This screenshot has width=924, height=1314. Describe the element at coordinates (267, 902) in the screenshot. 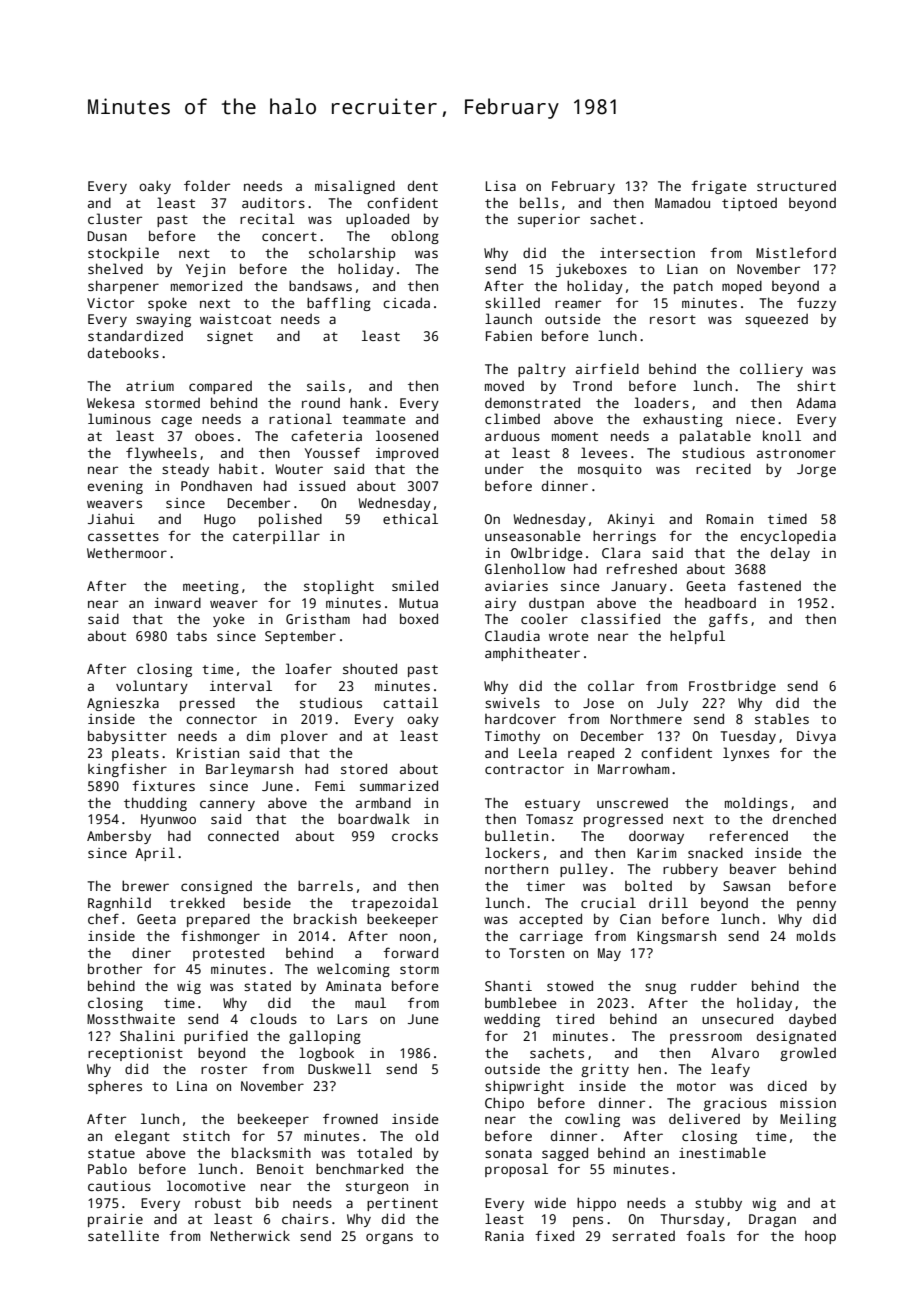

I see `beside` at that location.
